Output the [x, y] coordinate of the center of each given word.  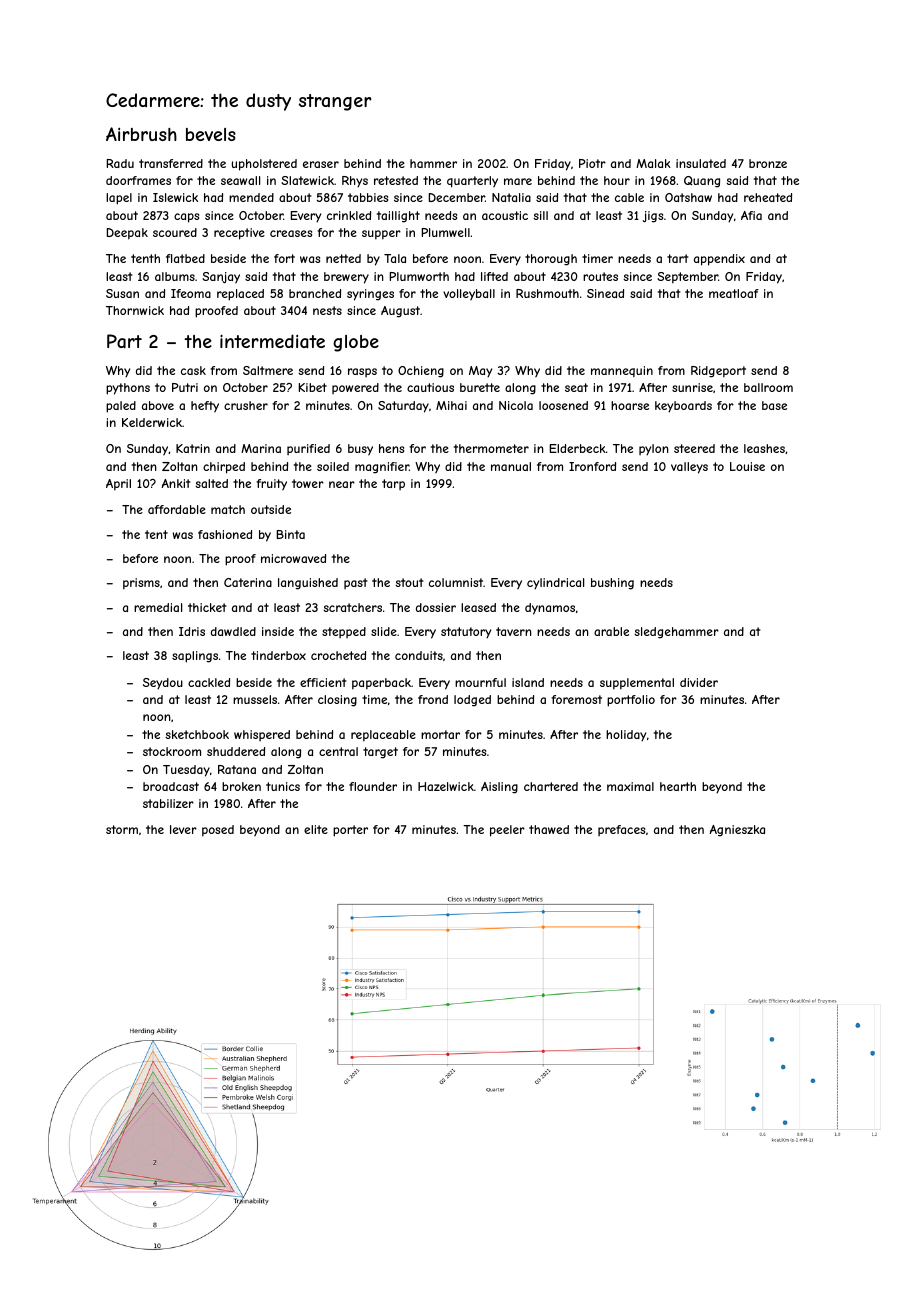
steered [694, 448]
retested [396, 180]
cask [193, 370]
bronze [768, 163]
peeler [507, 831]
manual [511, 466]
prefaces [621, 830]
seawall [240, 180]
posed [218, 831]
